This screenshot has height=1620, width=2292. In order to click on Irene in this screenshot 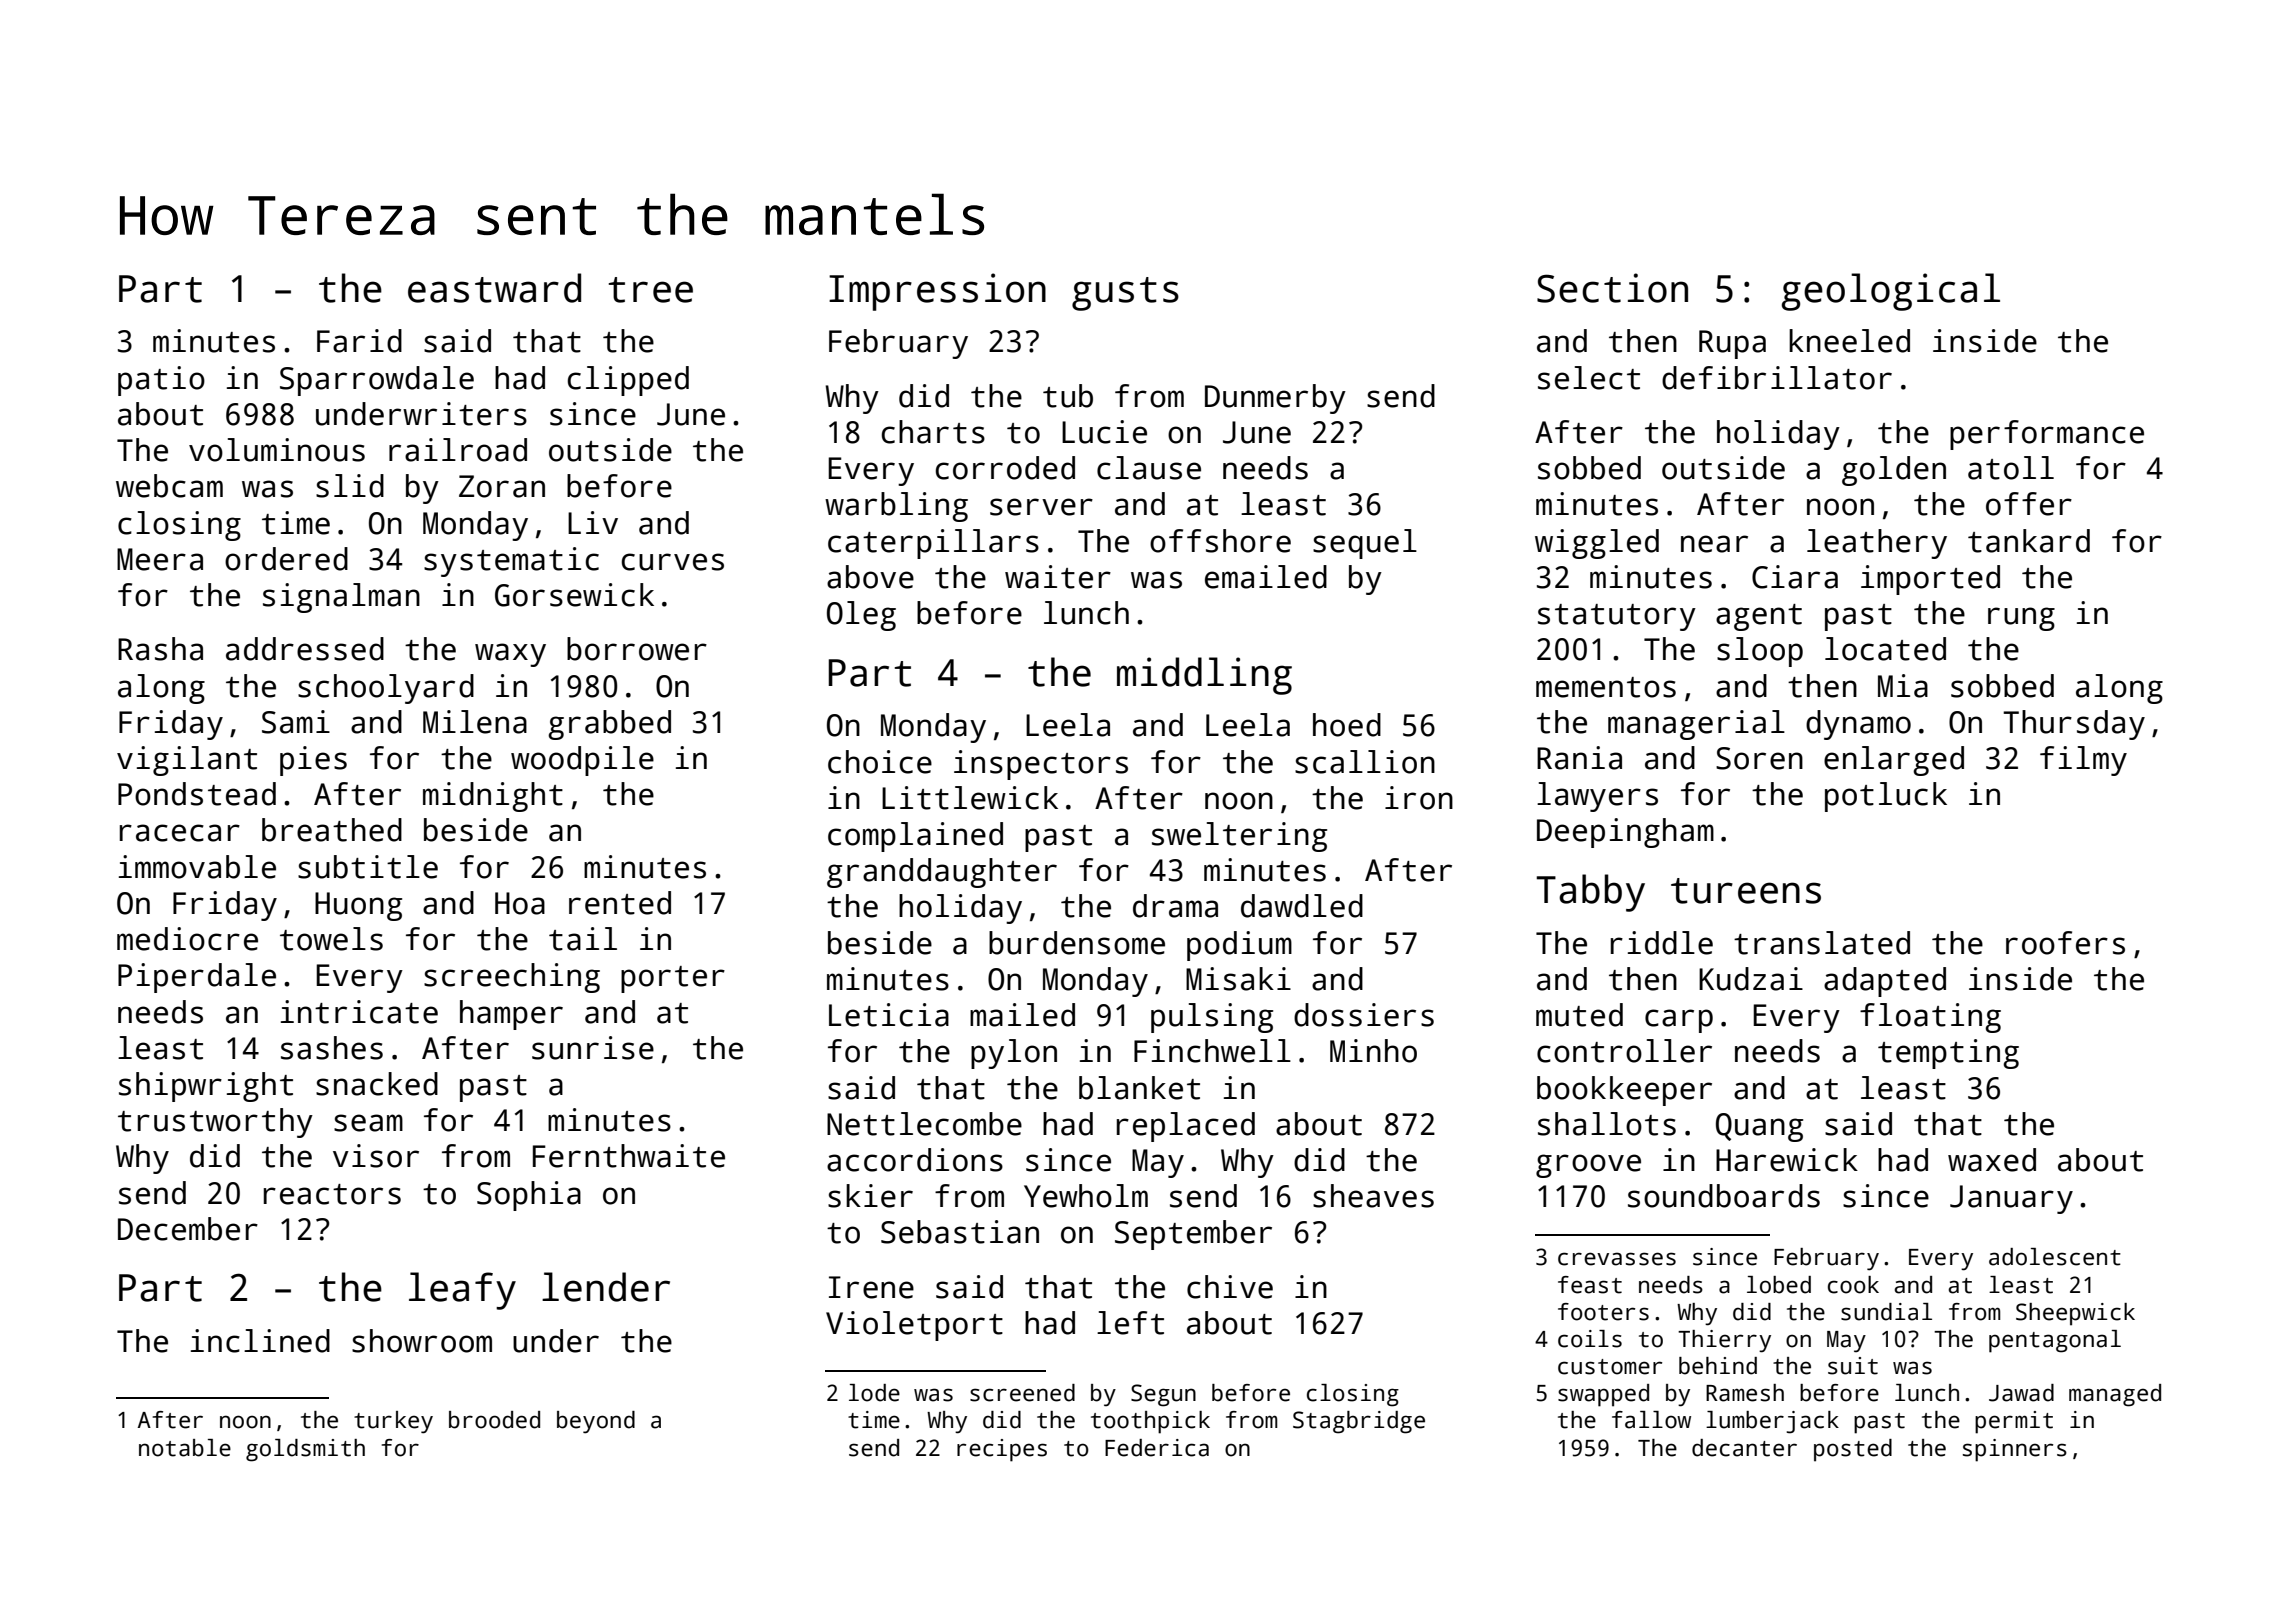, I will do `click(871, 1287)`.
